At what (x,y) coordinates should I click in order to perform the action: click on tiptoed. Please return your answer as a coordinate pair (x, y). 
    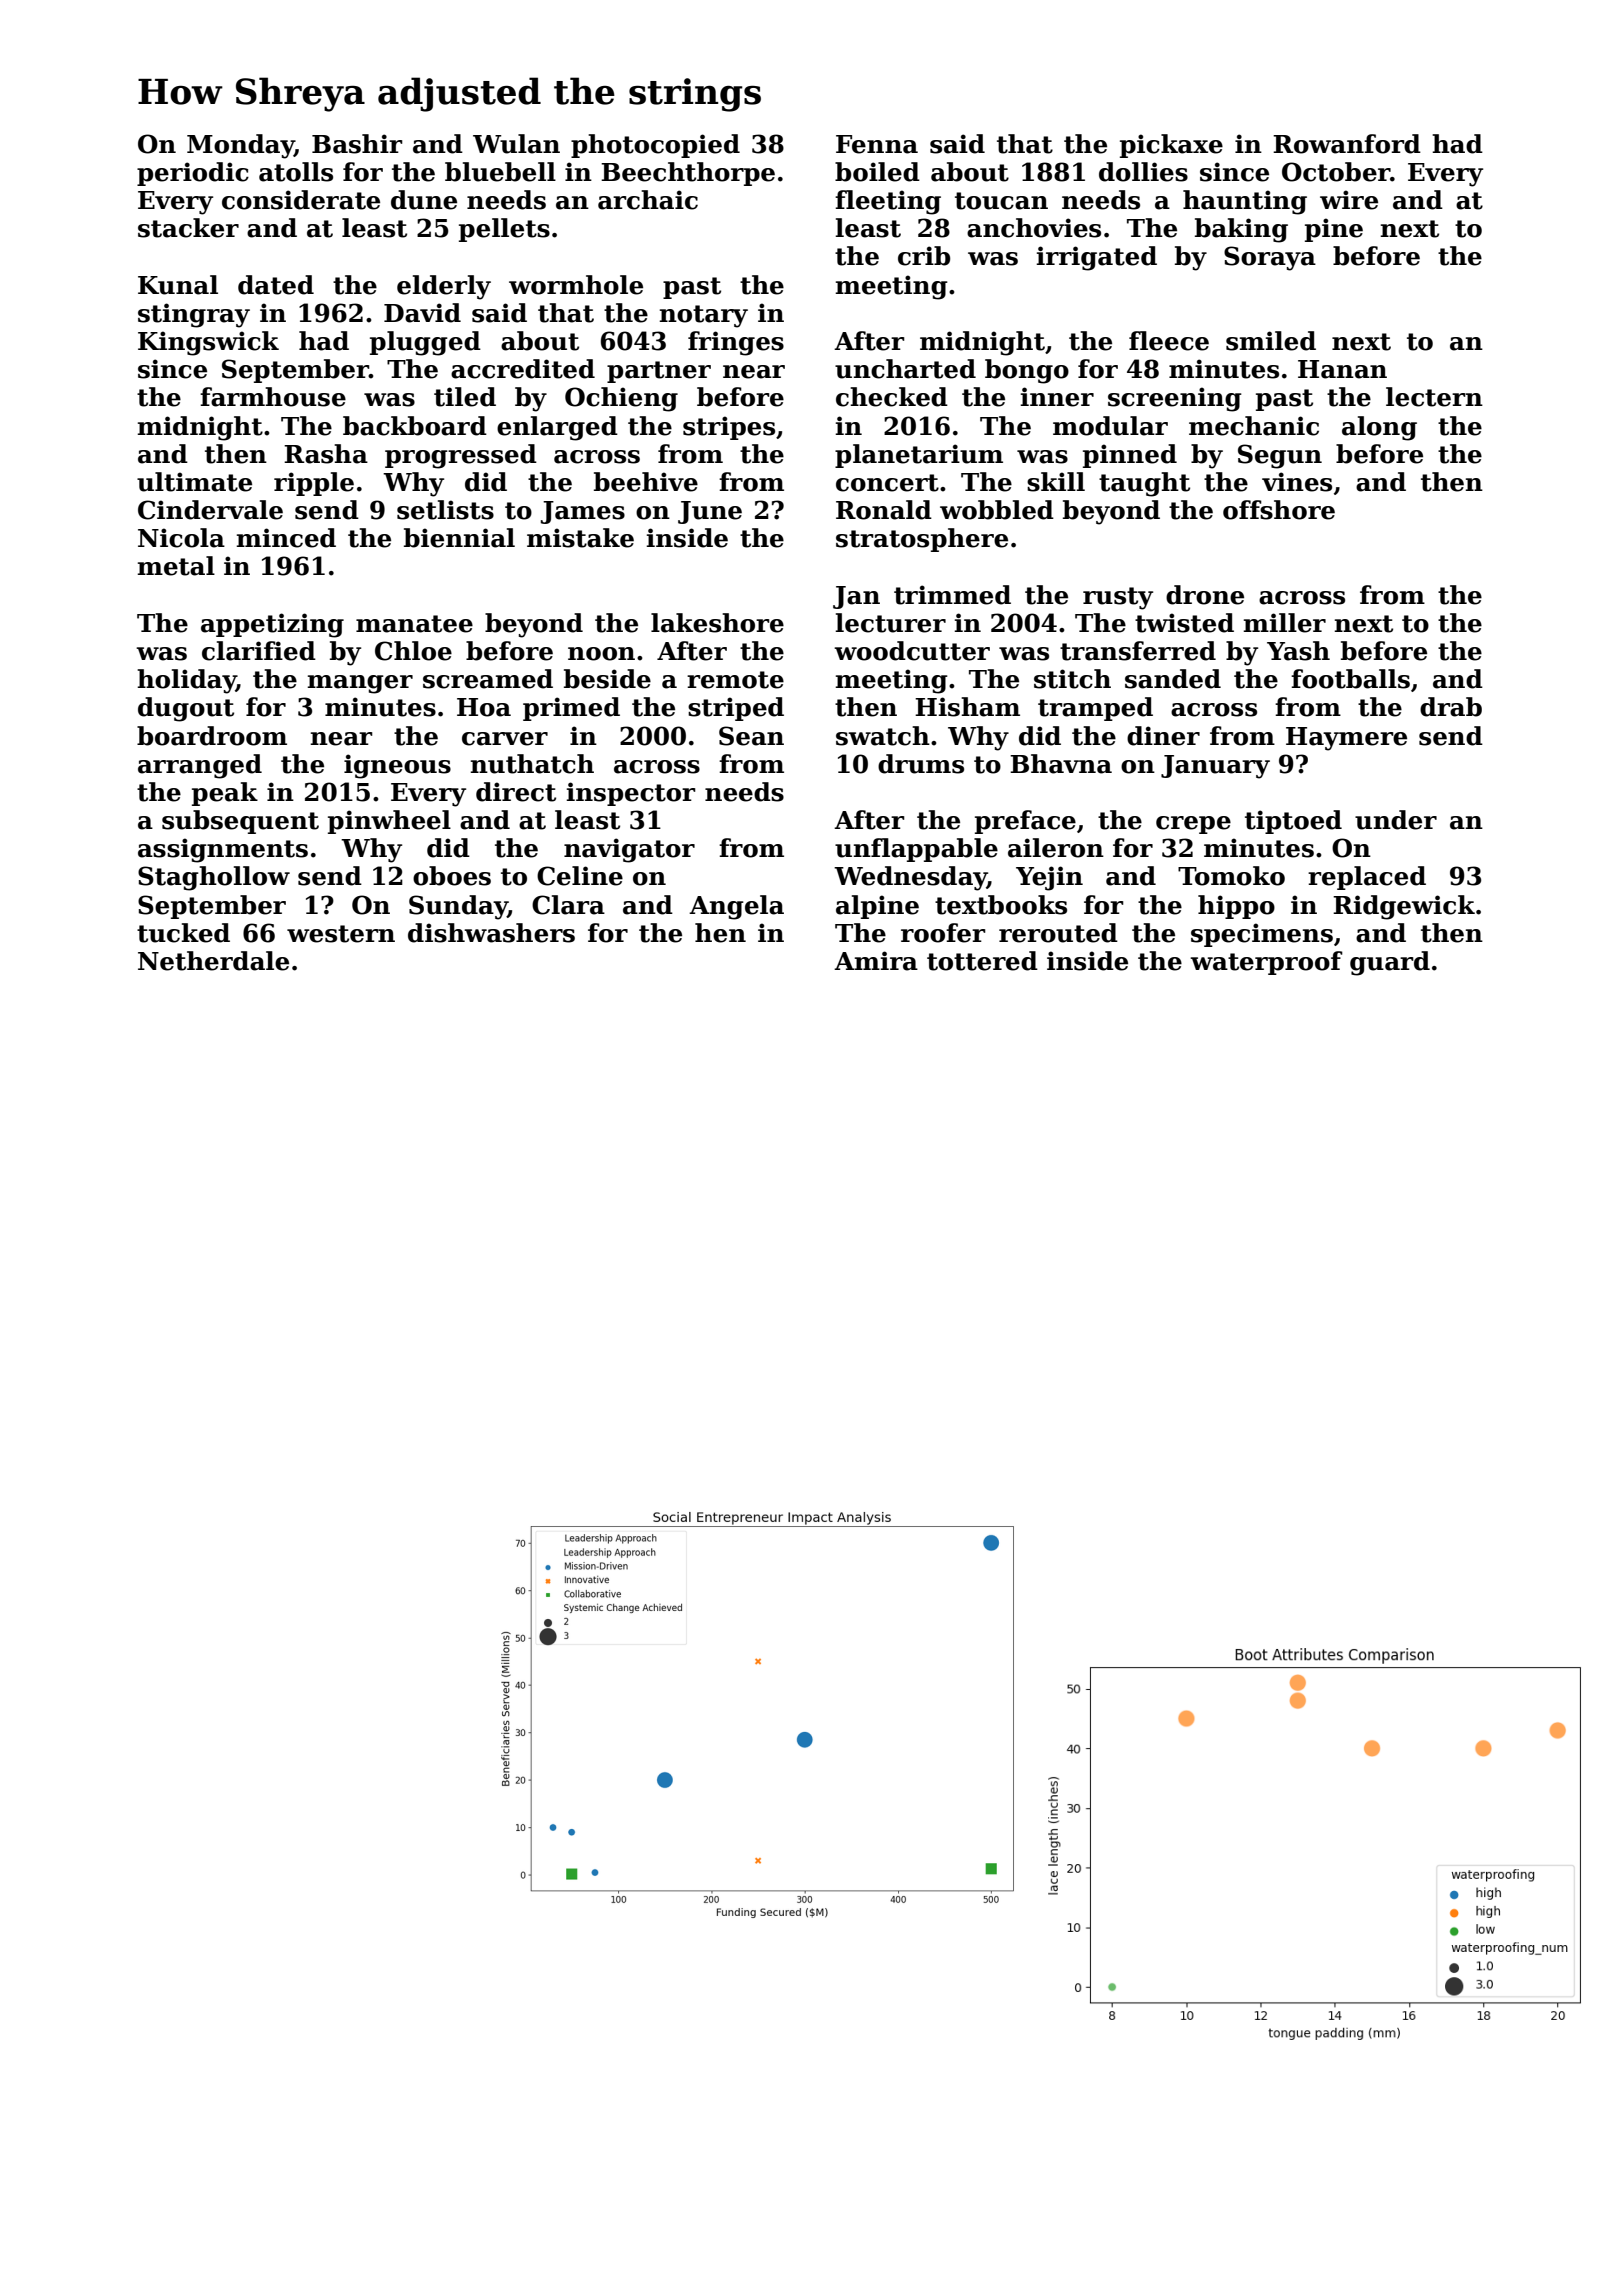
    Looking at the image, I should click on (1293, 822).
